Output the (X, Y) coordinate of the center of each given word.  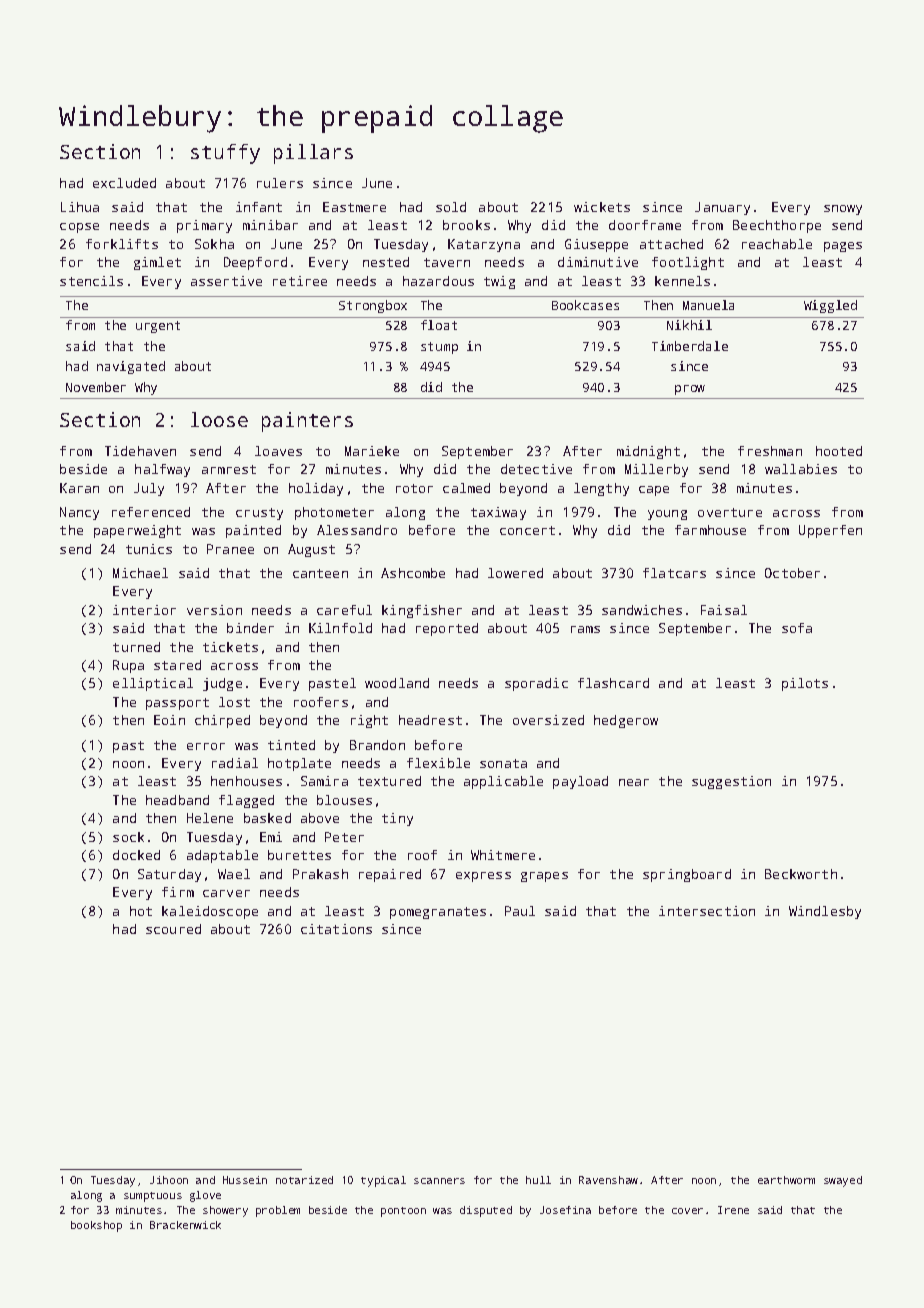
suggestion (731, 782)
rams (585, 629)
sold (451, 207)
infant (259, 207)
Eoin (169, 720)
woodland (397, 683)
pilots (805, 684)
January (722, 208)
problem (278, 1211)
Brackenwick (185, 1225)
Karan (79, 488)
